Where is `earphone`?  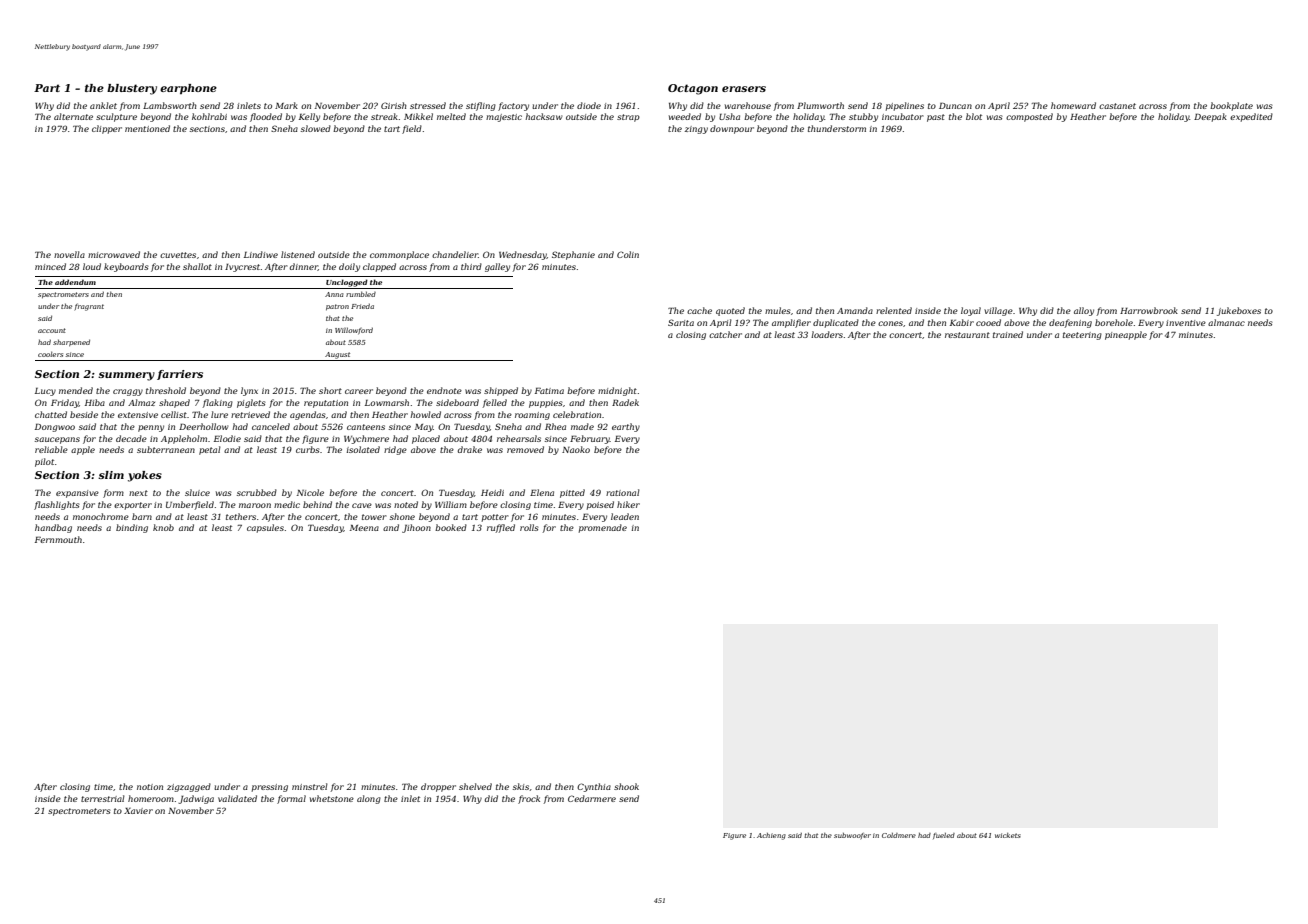
earphone is located at coordinates (188, 89).
